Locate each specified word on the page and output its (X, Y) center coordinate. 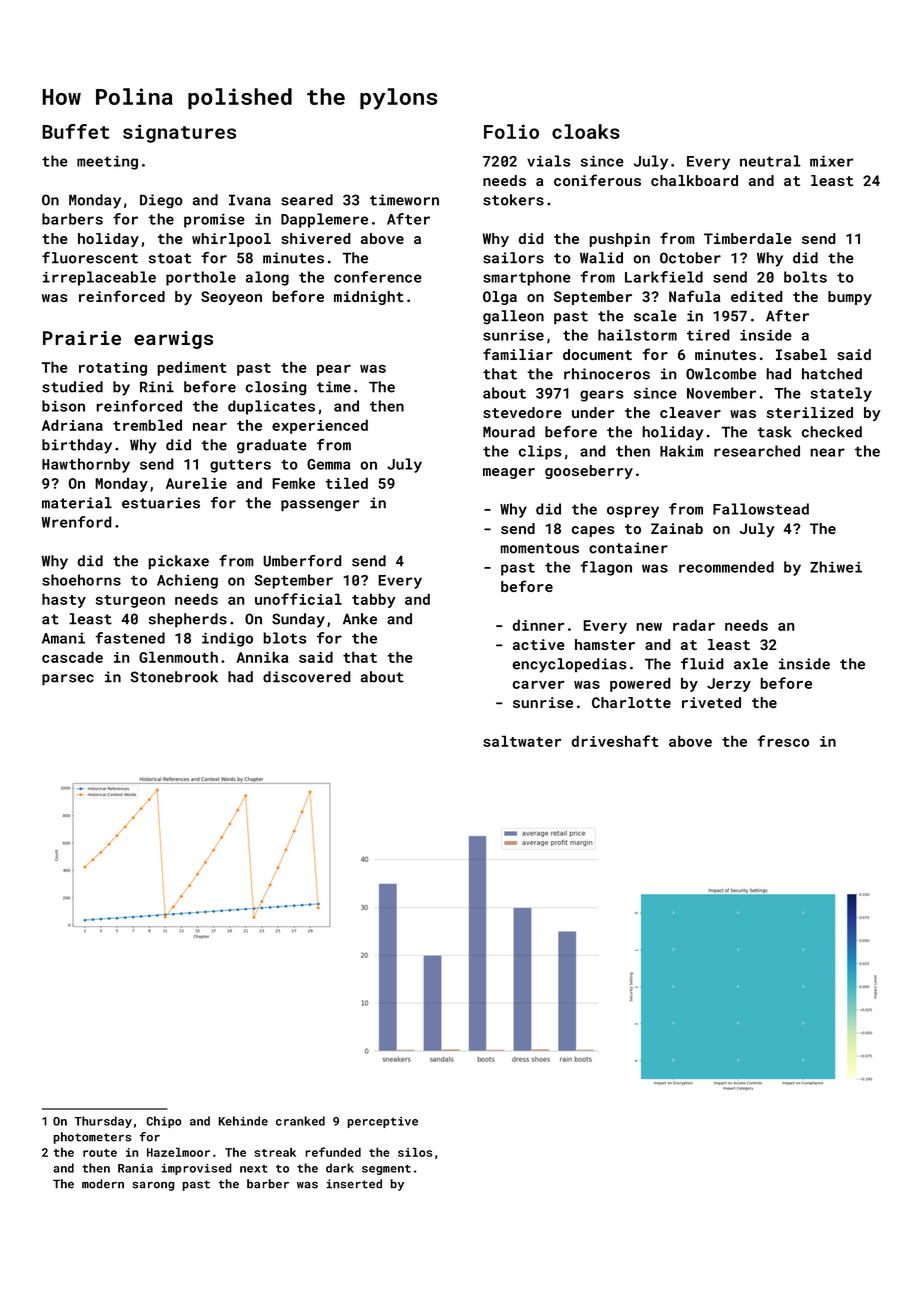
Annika (262, 657)
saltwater (522, 741)
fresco (783, 741)
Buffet (76, 131)
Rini (157, 387)
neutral (770, 161)
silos (415, 1152)
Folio (511, 131)
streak (275, 1152)
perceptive (382, 1122)
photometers (92, 1138)
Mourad (509, 432)
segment (386, 1169)
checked (832, 432)
